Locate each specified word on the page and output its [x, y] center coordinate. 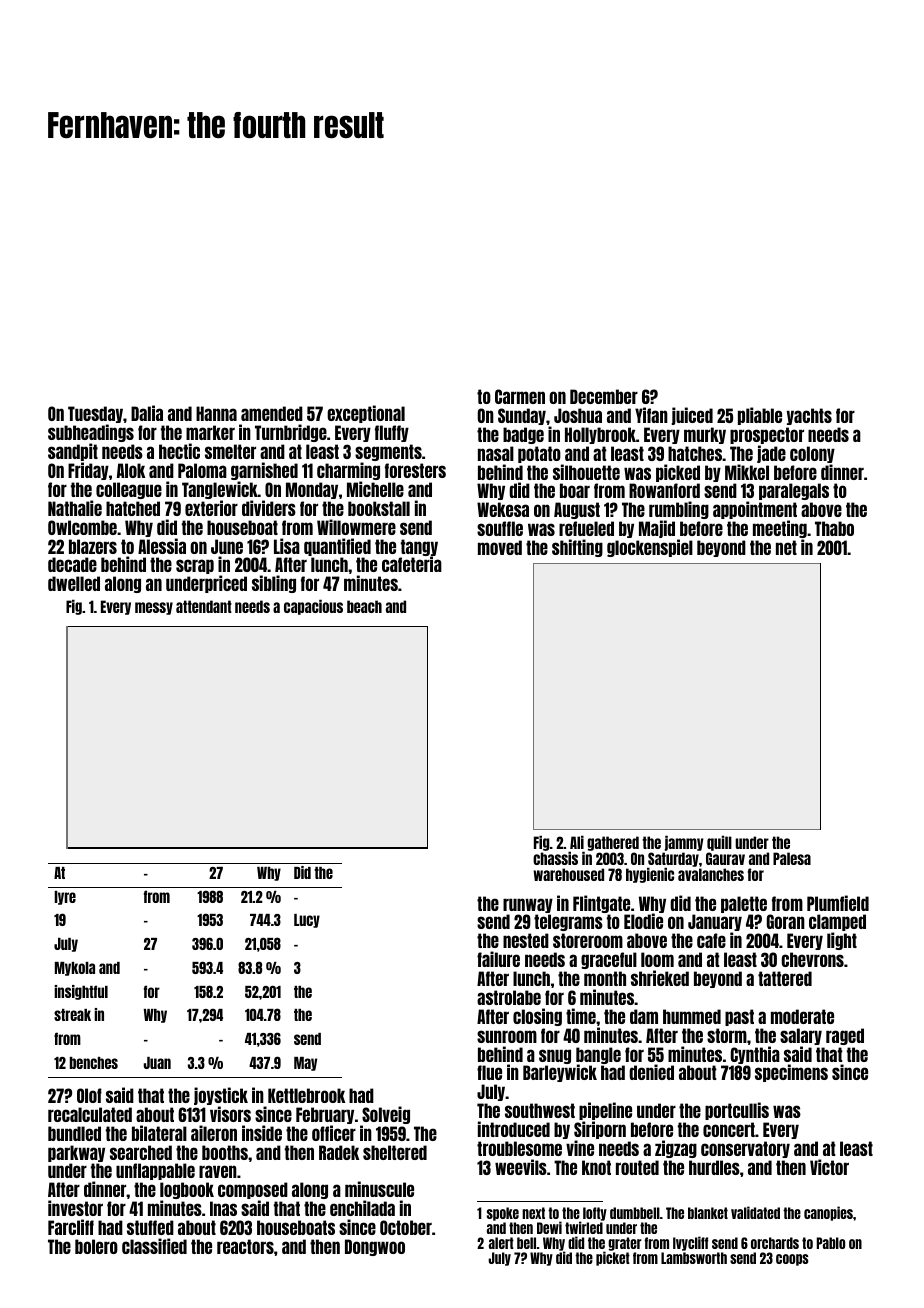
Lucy [307, 921]
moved [500, 547]
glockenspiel [650, 548]
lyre [65, 898]
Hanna [216, 413]
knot [596, 1167]
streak [72, 1015]
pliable [760, 416]
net [786, 547]
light [842, 941]
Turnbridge [291, 433]
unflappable [155, 1171]
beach [364, 606]
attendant [204, 606]
